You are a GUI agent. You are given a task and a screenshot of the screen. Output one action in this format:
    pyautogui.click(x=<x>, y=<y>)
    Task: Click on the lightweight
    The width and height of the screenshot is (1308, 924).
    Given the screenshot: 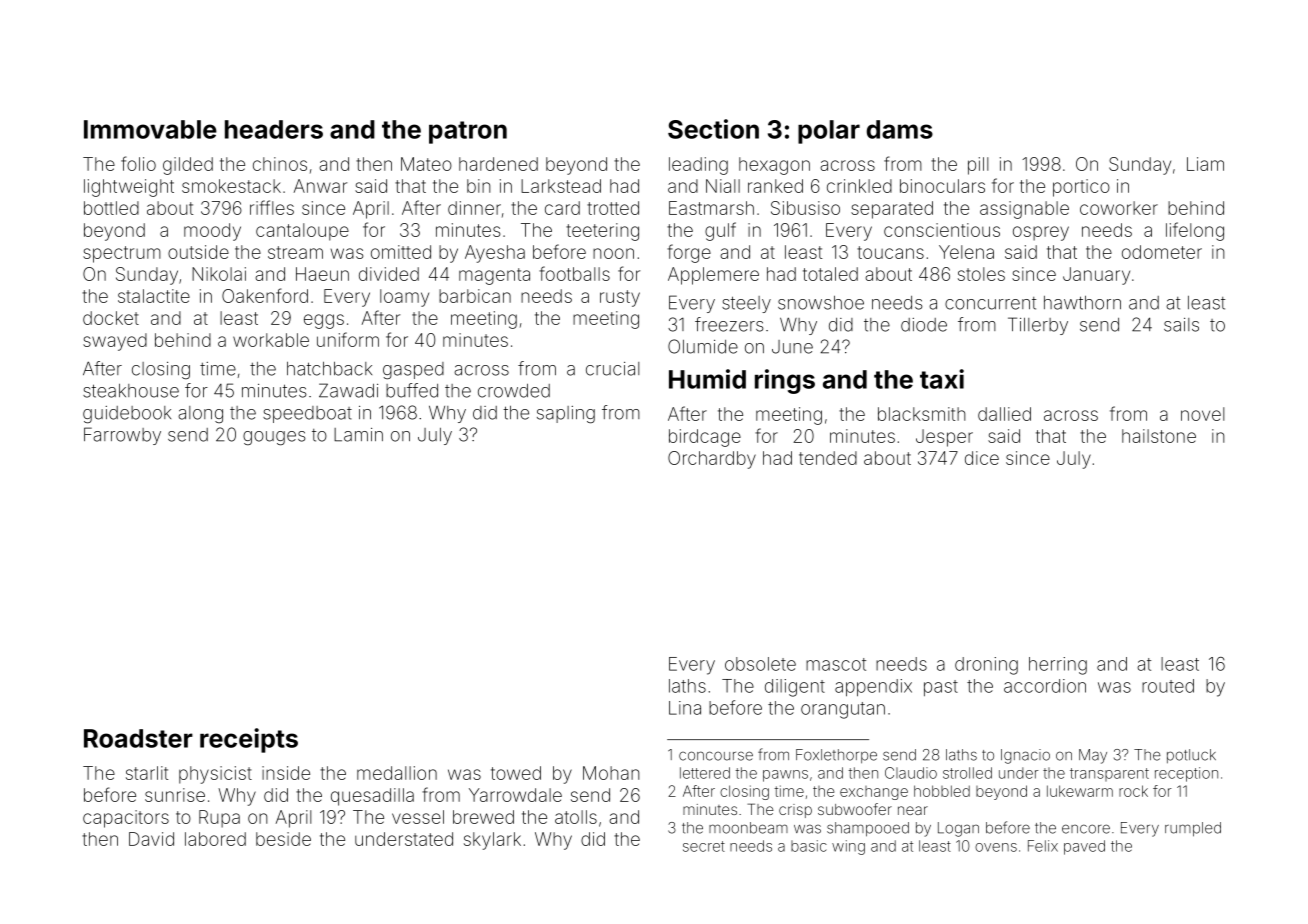 What is the action you would take?
    pyautogui.click(x=129, y=188)
